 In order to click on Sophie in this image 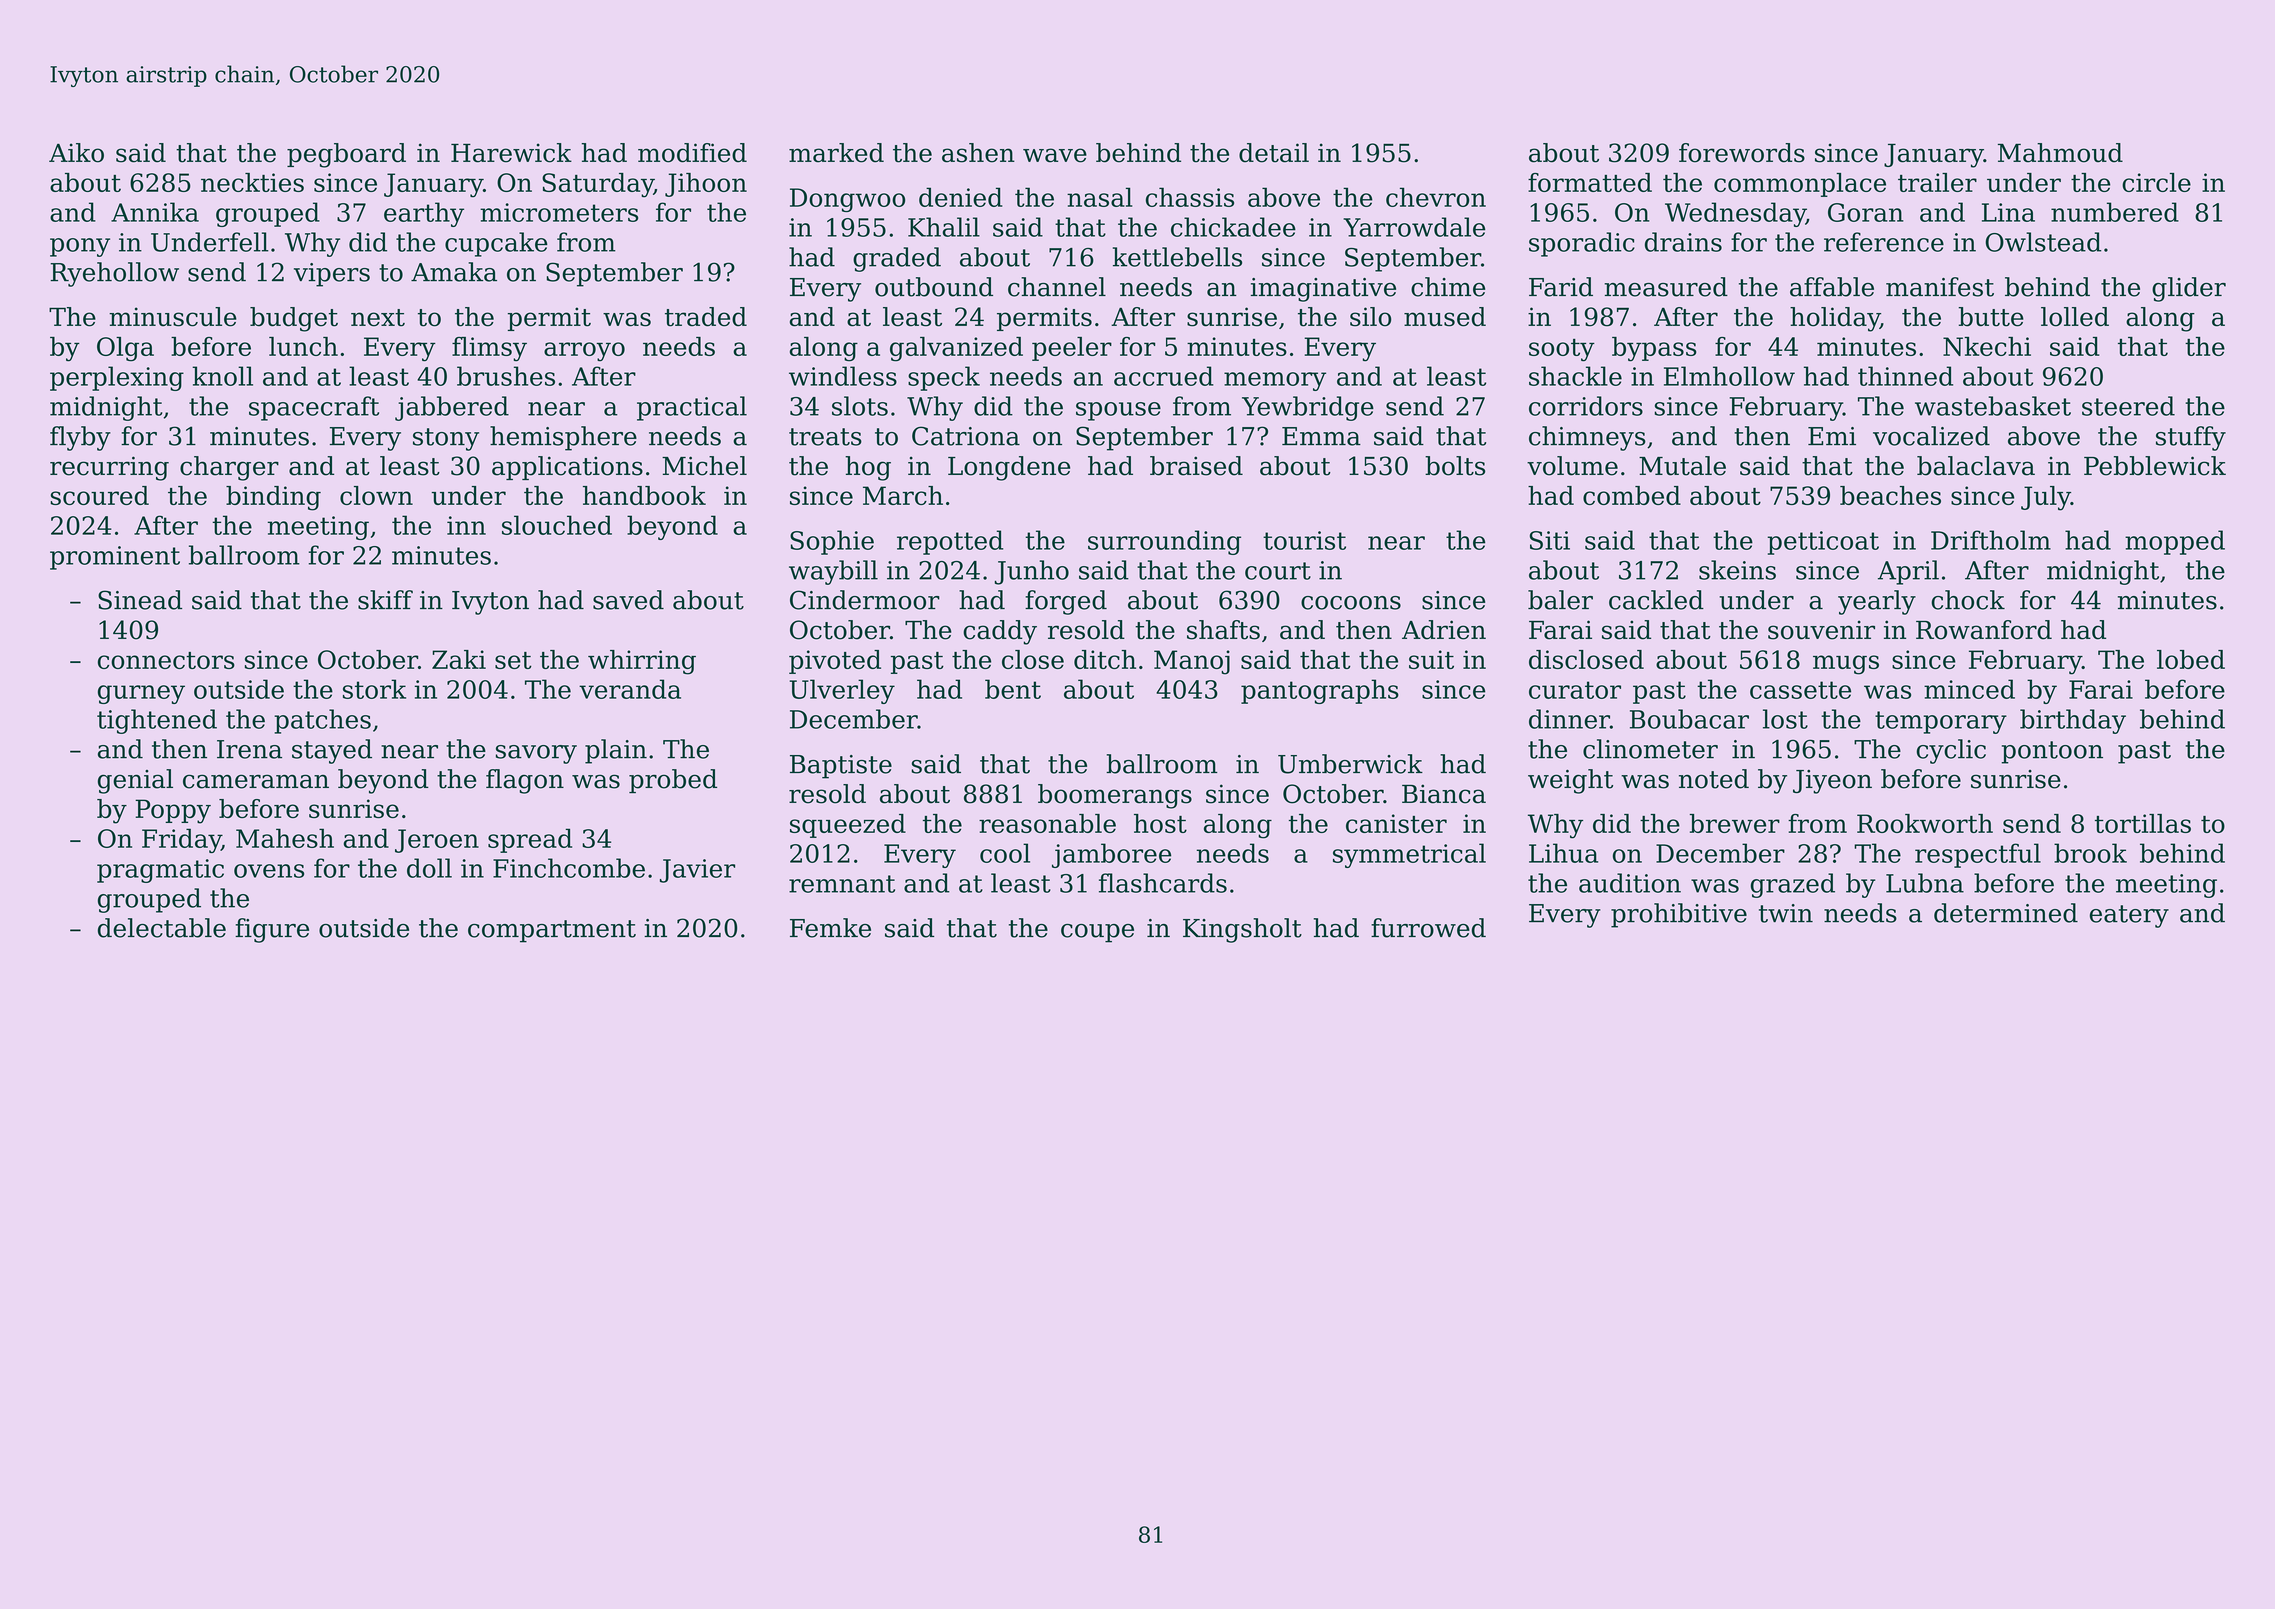, I will do `click(832, 542)`.
